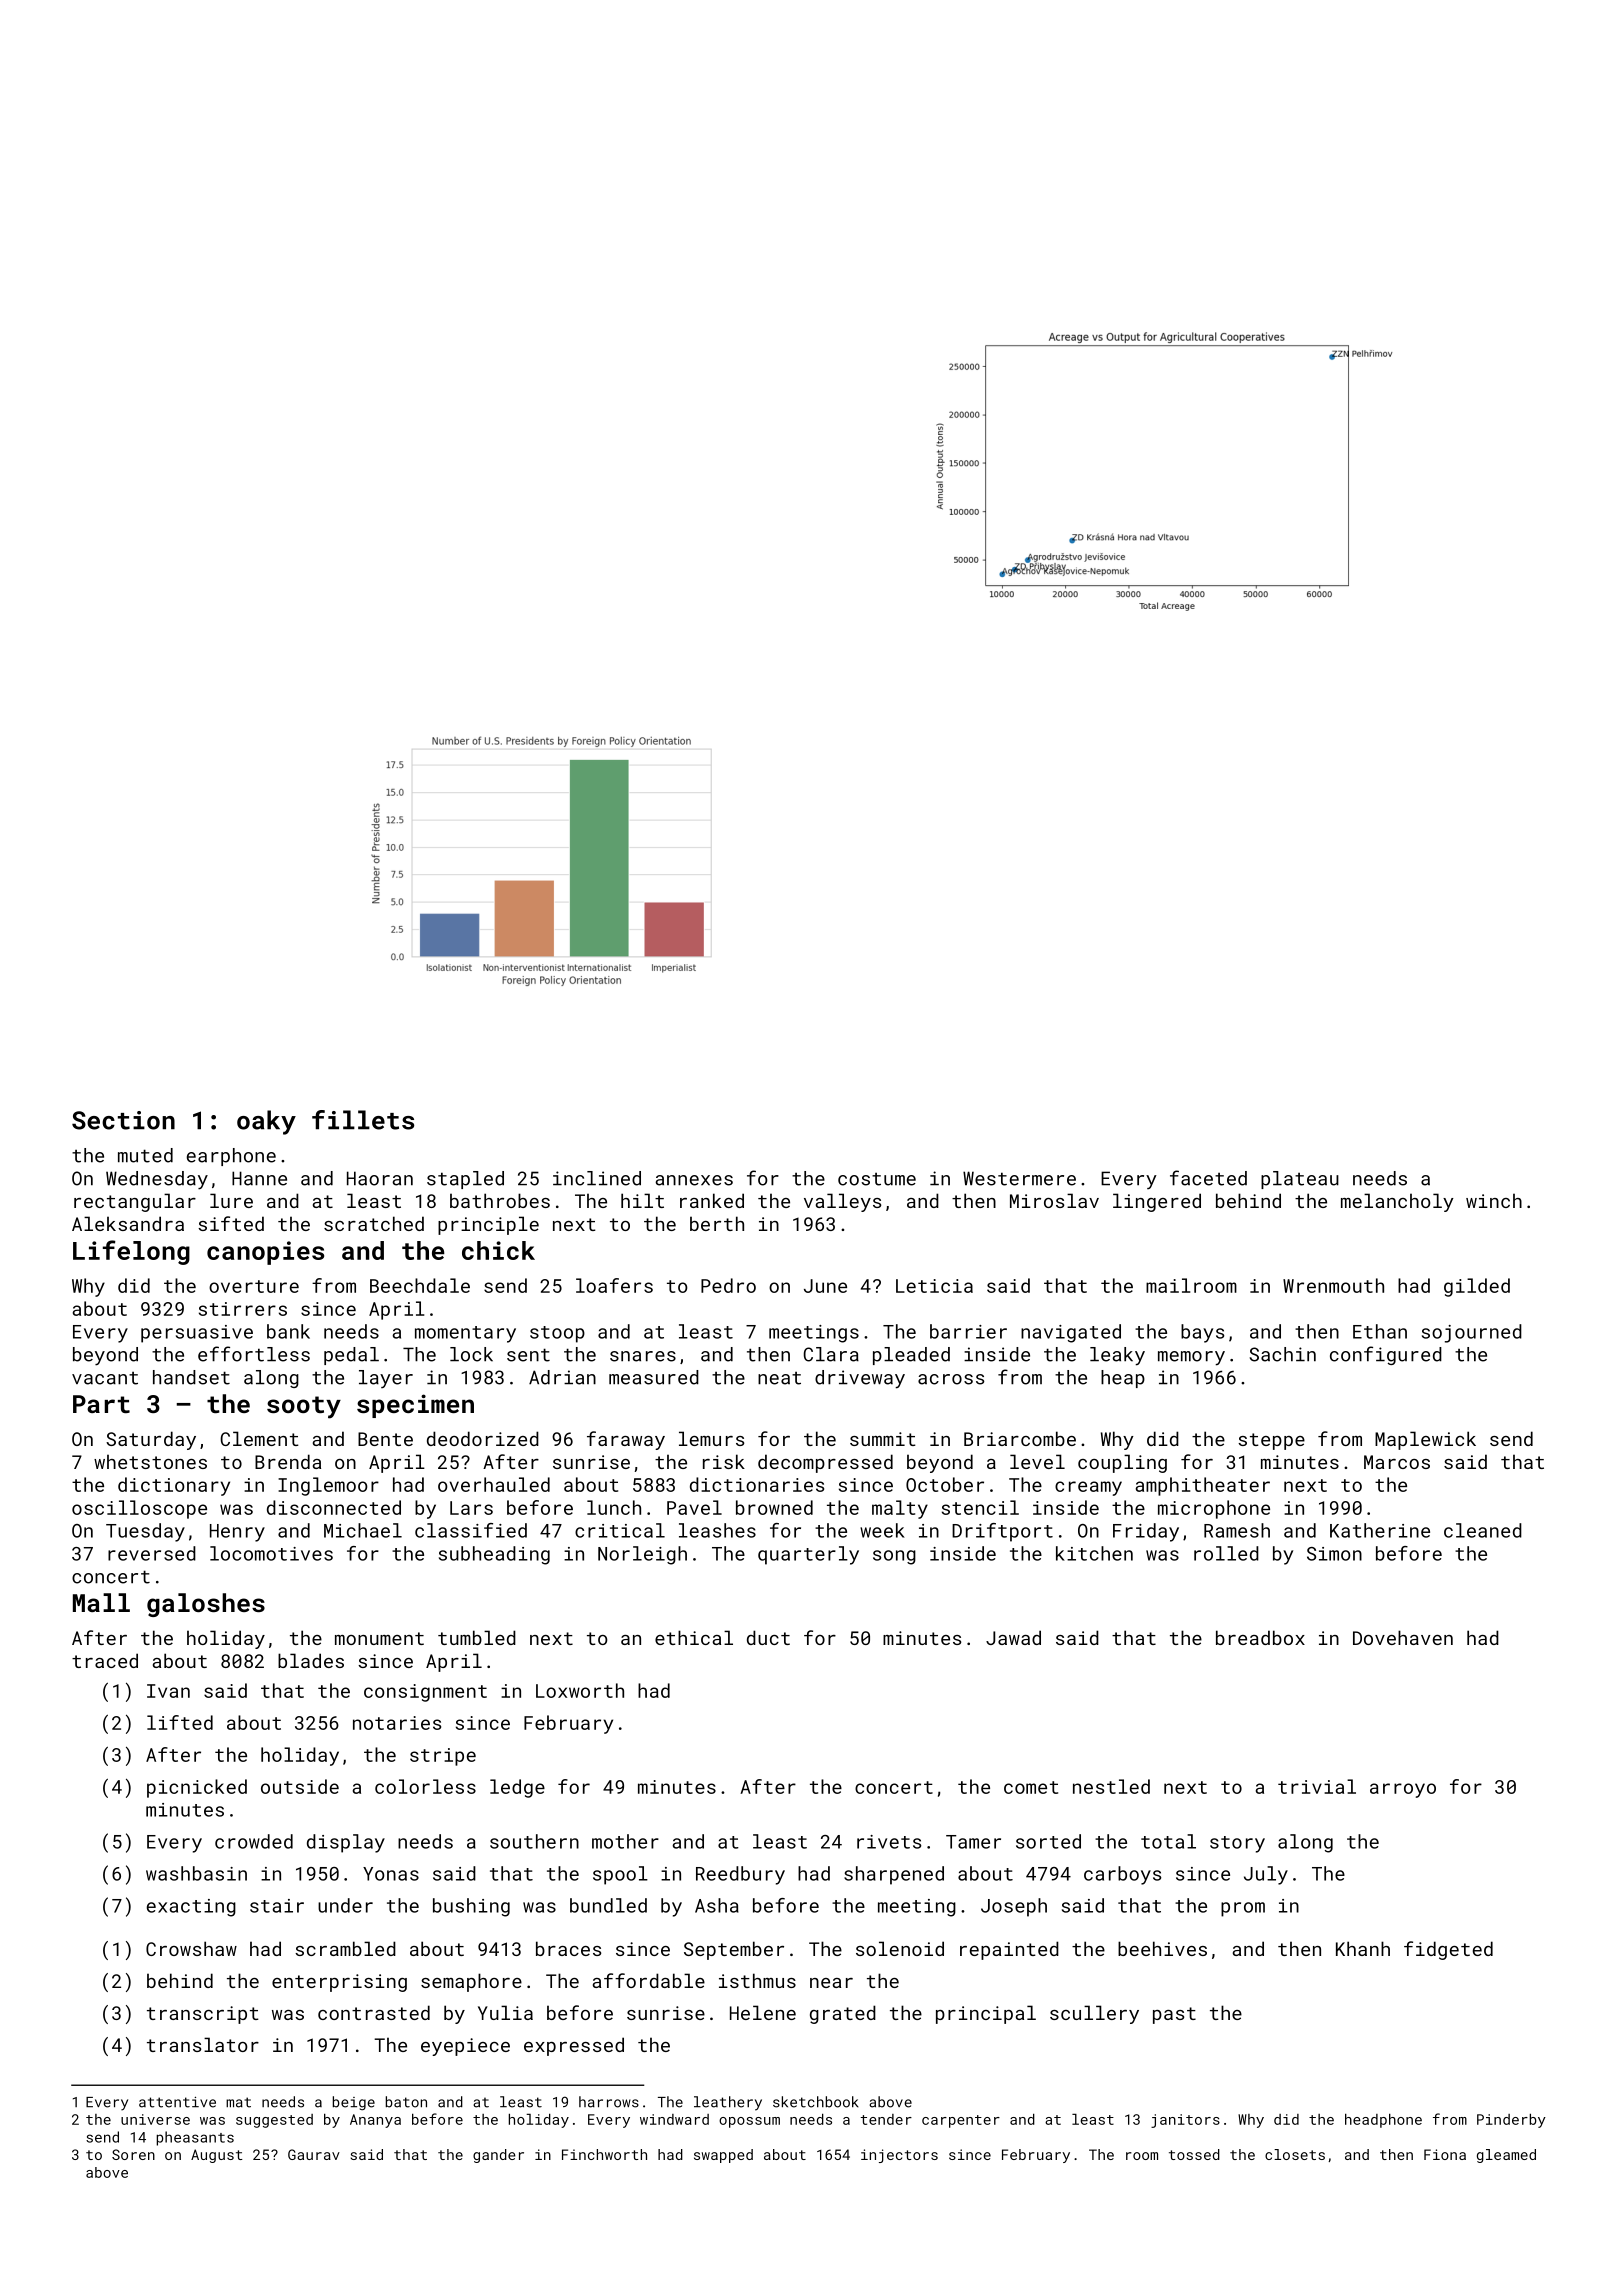 The width and height of the document is (1620, 2292). What do you see at coordinates (1019, 1178) in the document?
I see `Westermere` at bounding box center [1019, 1178].
